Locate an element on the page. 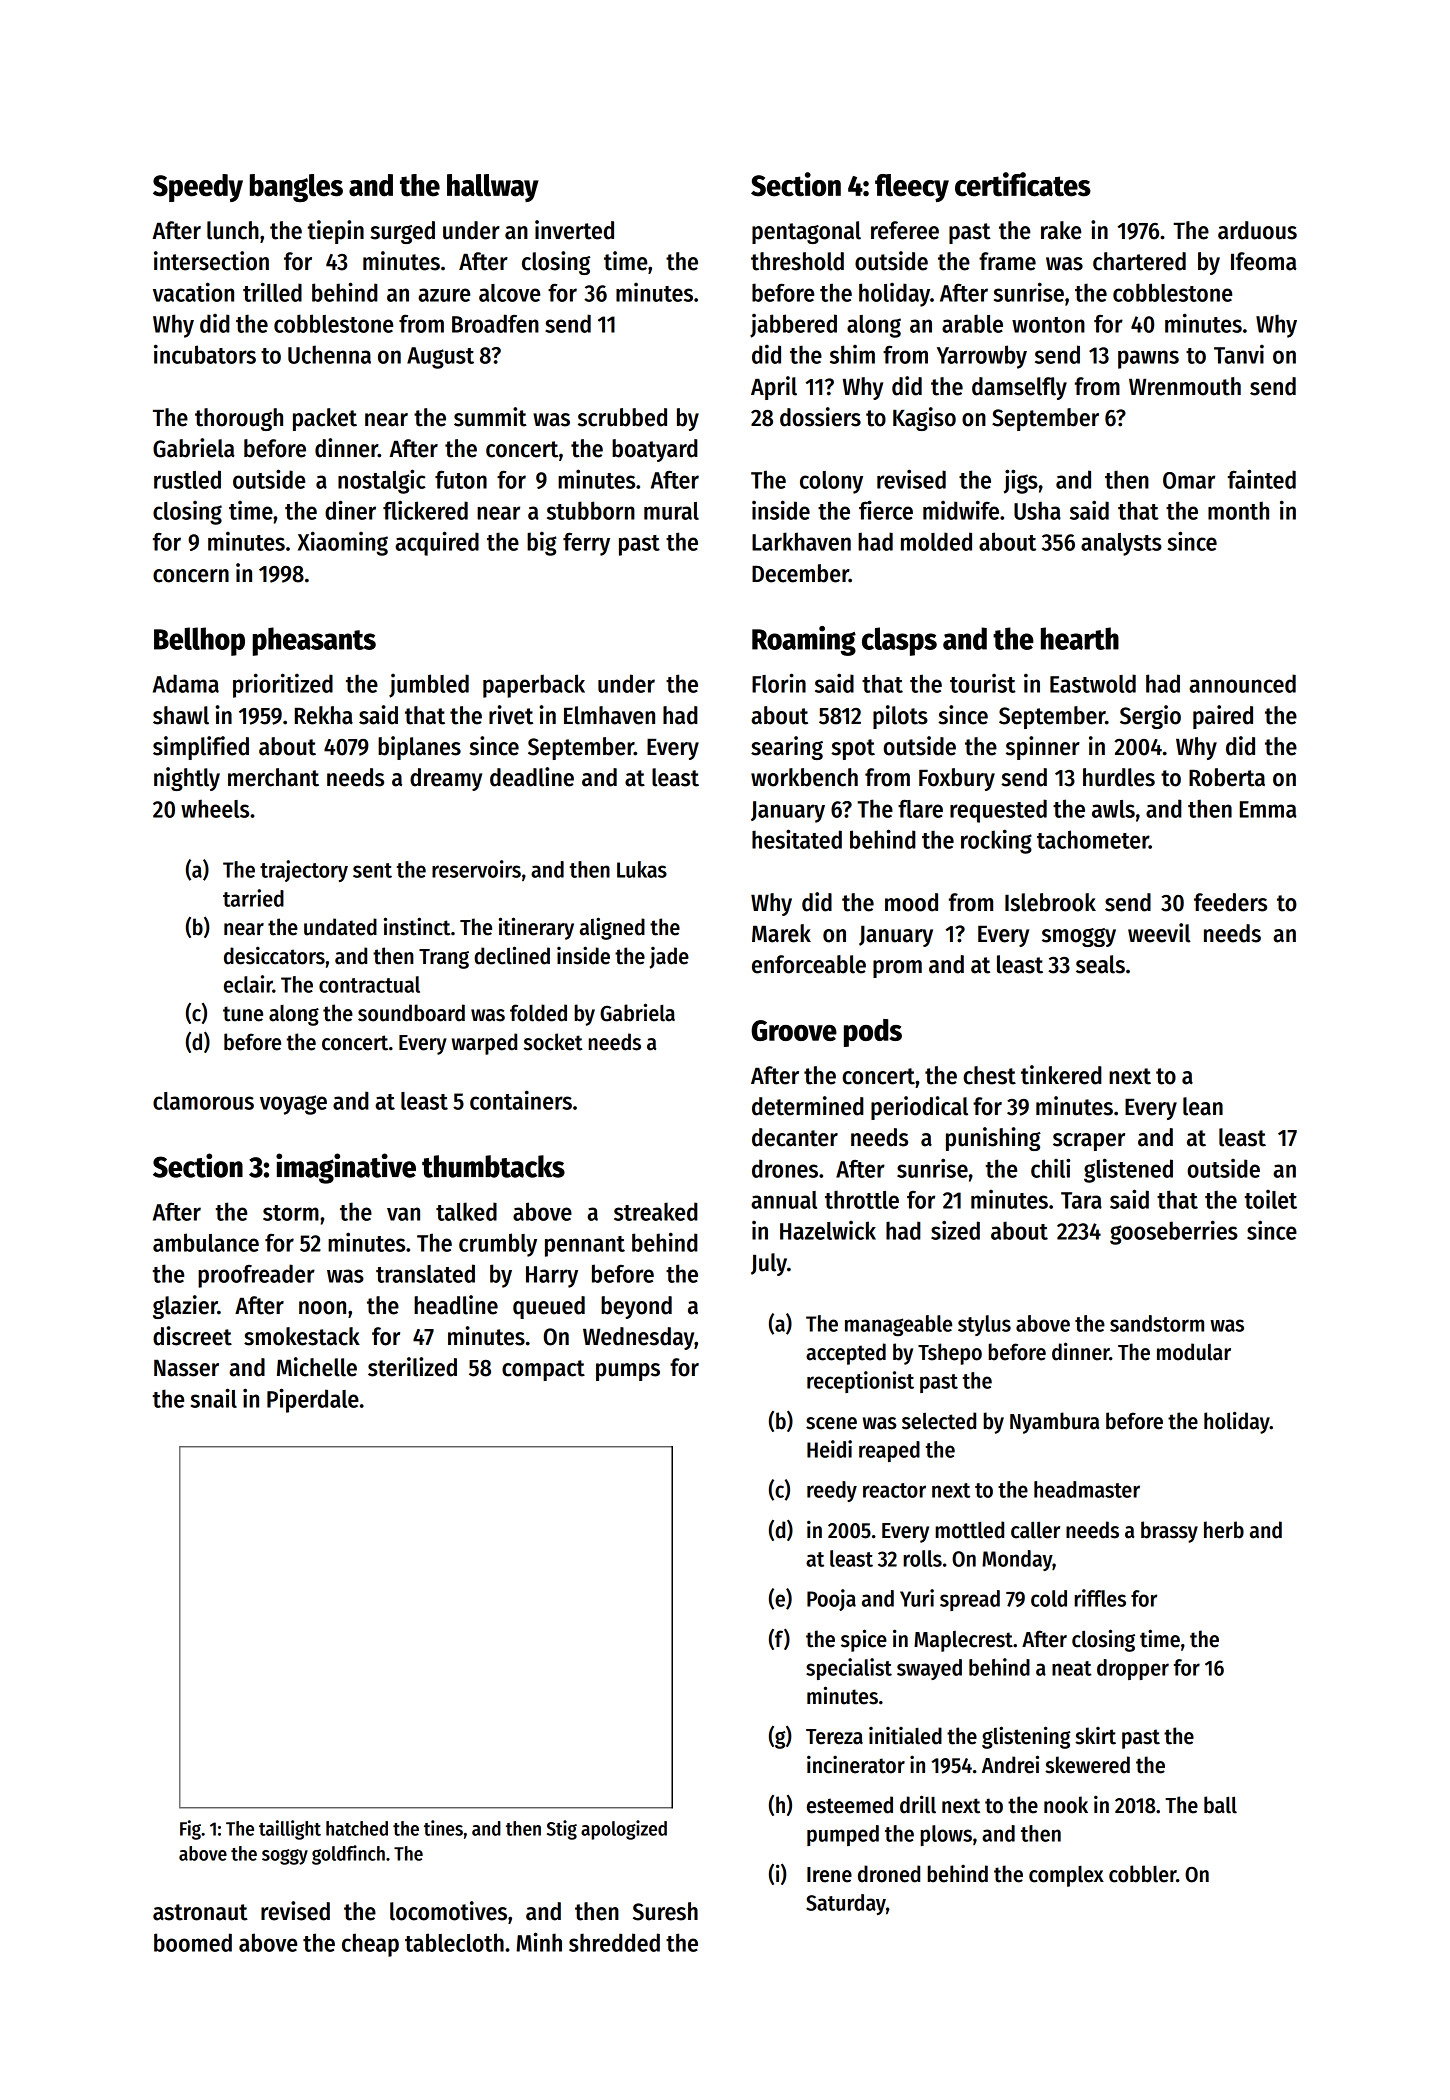 The height and width of the document is (2100, 1450). lean is located at coordinates (1203, 1106).
